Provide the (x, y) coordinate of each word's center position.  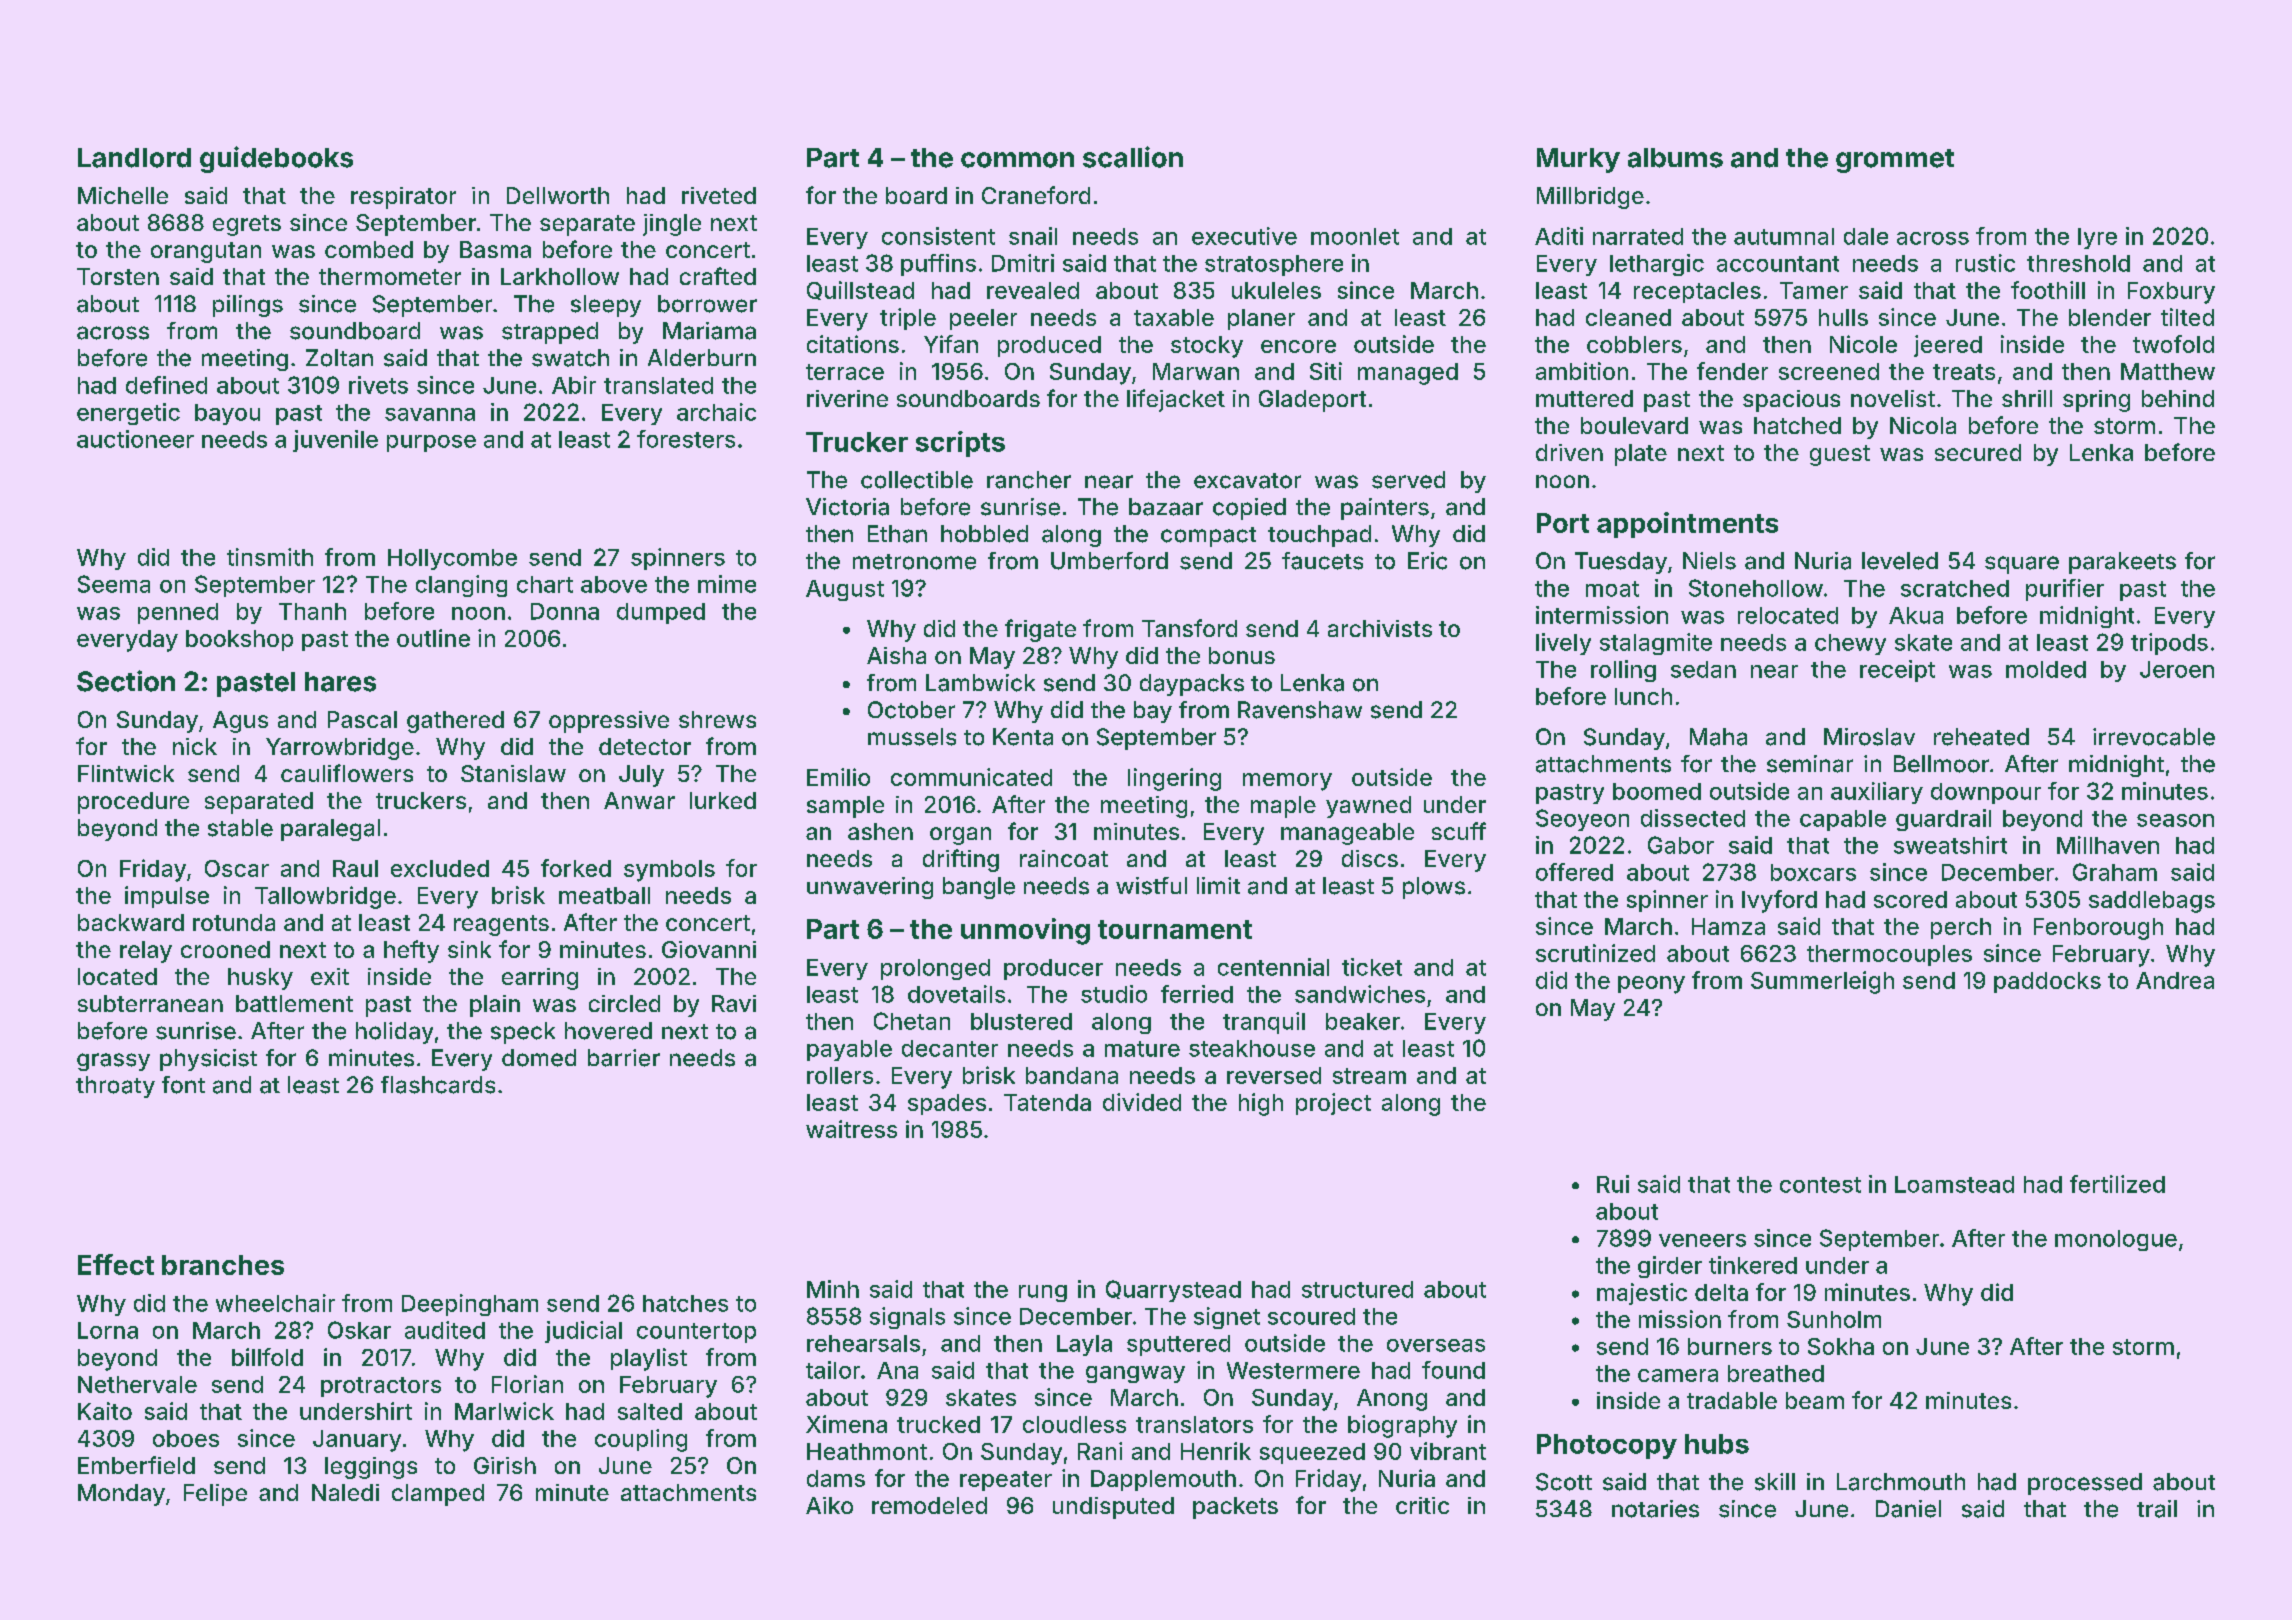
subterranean (150, 1003)
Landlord (134, 158)
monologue (2116, 1240)
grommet (1895, 161)
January (357, 1441)
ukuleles (1276, 290)
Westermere (1293, 1370)
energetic (128, 414)
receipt (1897, 671)
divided (1142, 1102)
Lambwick (980, 683)
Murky (1578, 160)
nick (195, 746)
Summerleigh (1822, 982)
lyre (2097, 238)
